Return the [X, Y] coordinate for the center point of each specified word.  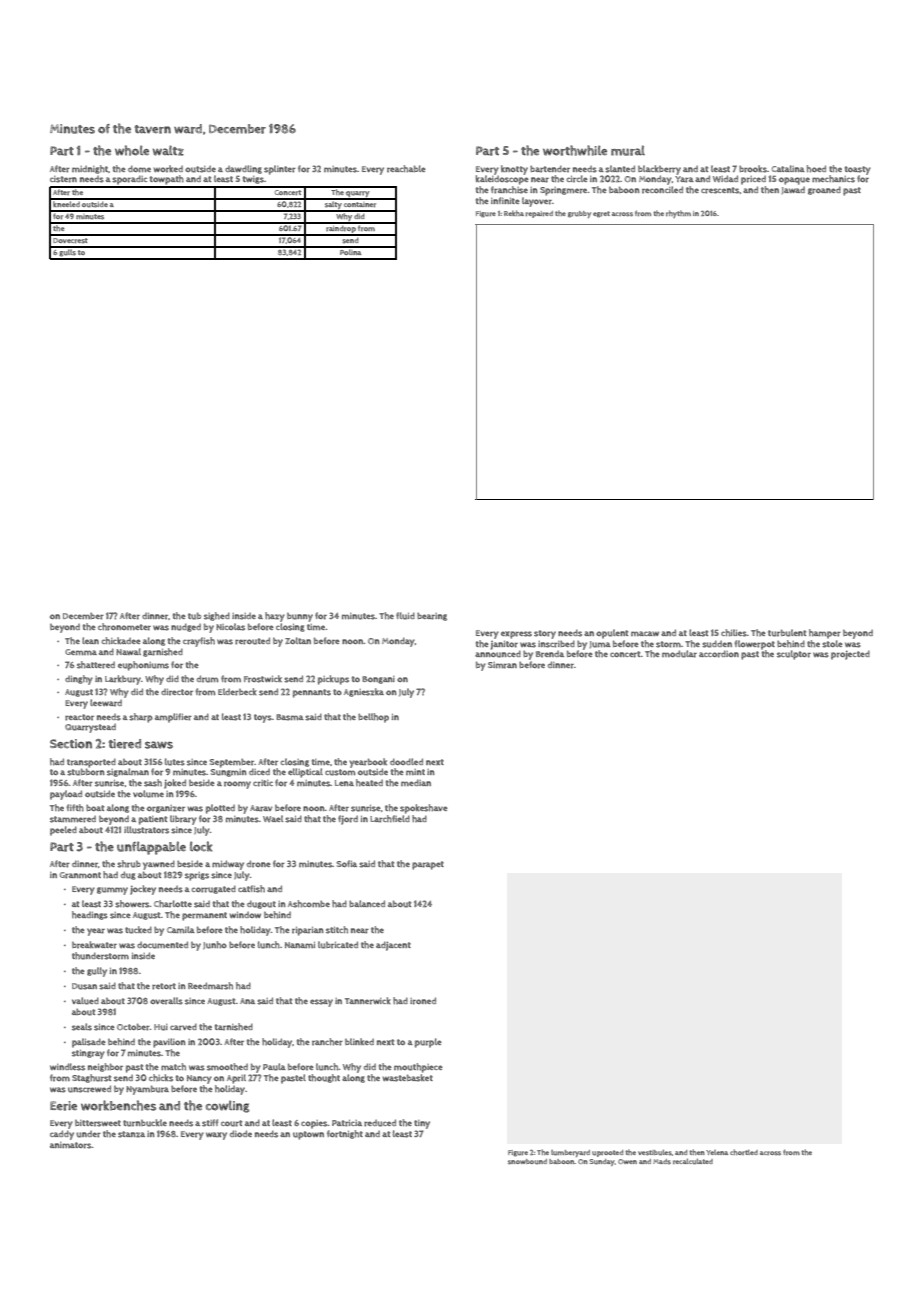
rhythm [678, 214]
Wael [273, 818]
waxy [216, 1136]
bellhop [373, 718]
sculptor [794, 655]
